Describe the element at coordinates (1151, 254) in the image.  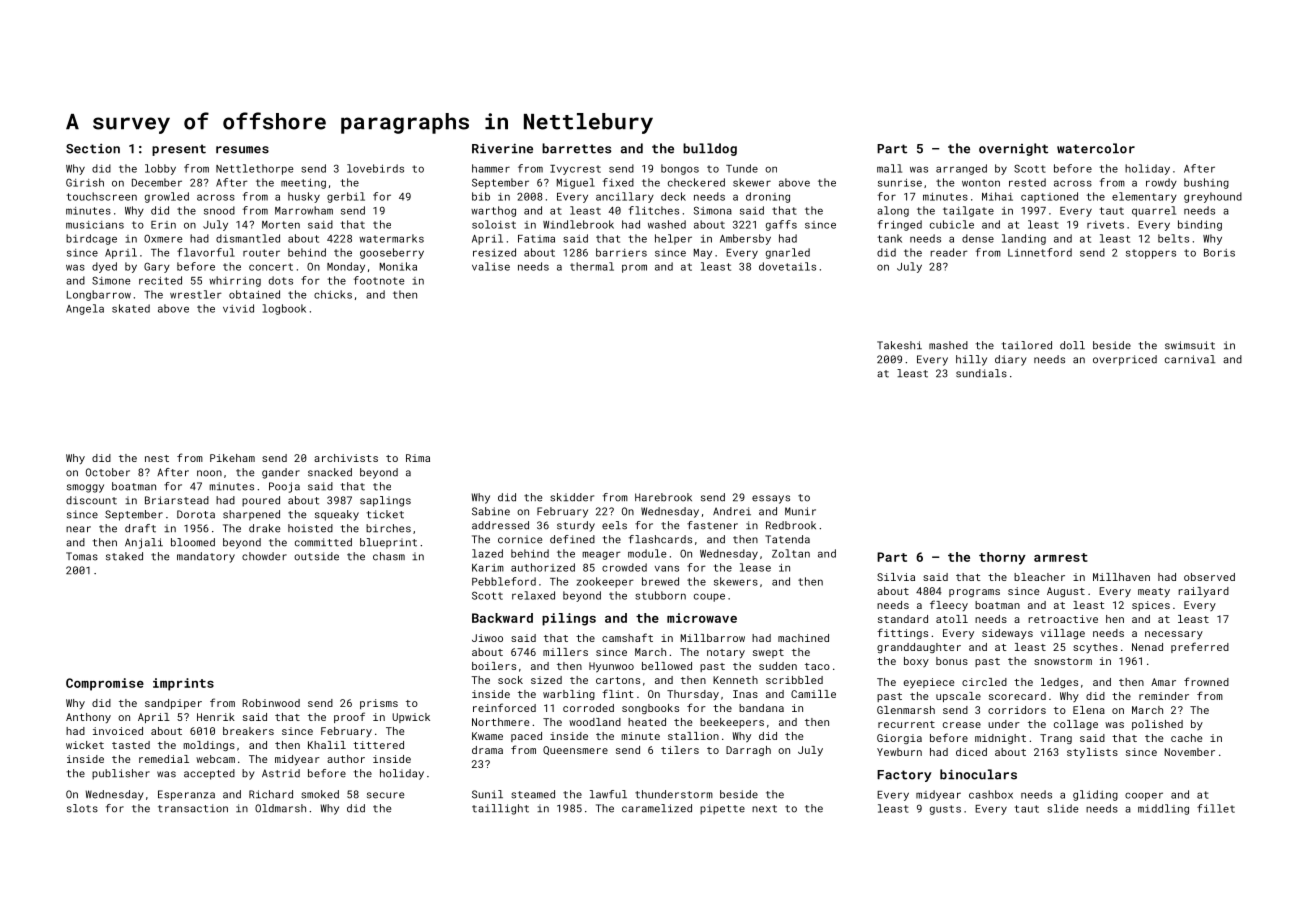
I see `stoppers` at that location.
